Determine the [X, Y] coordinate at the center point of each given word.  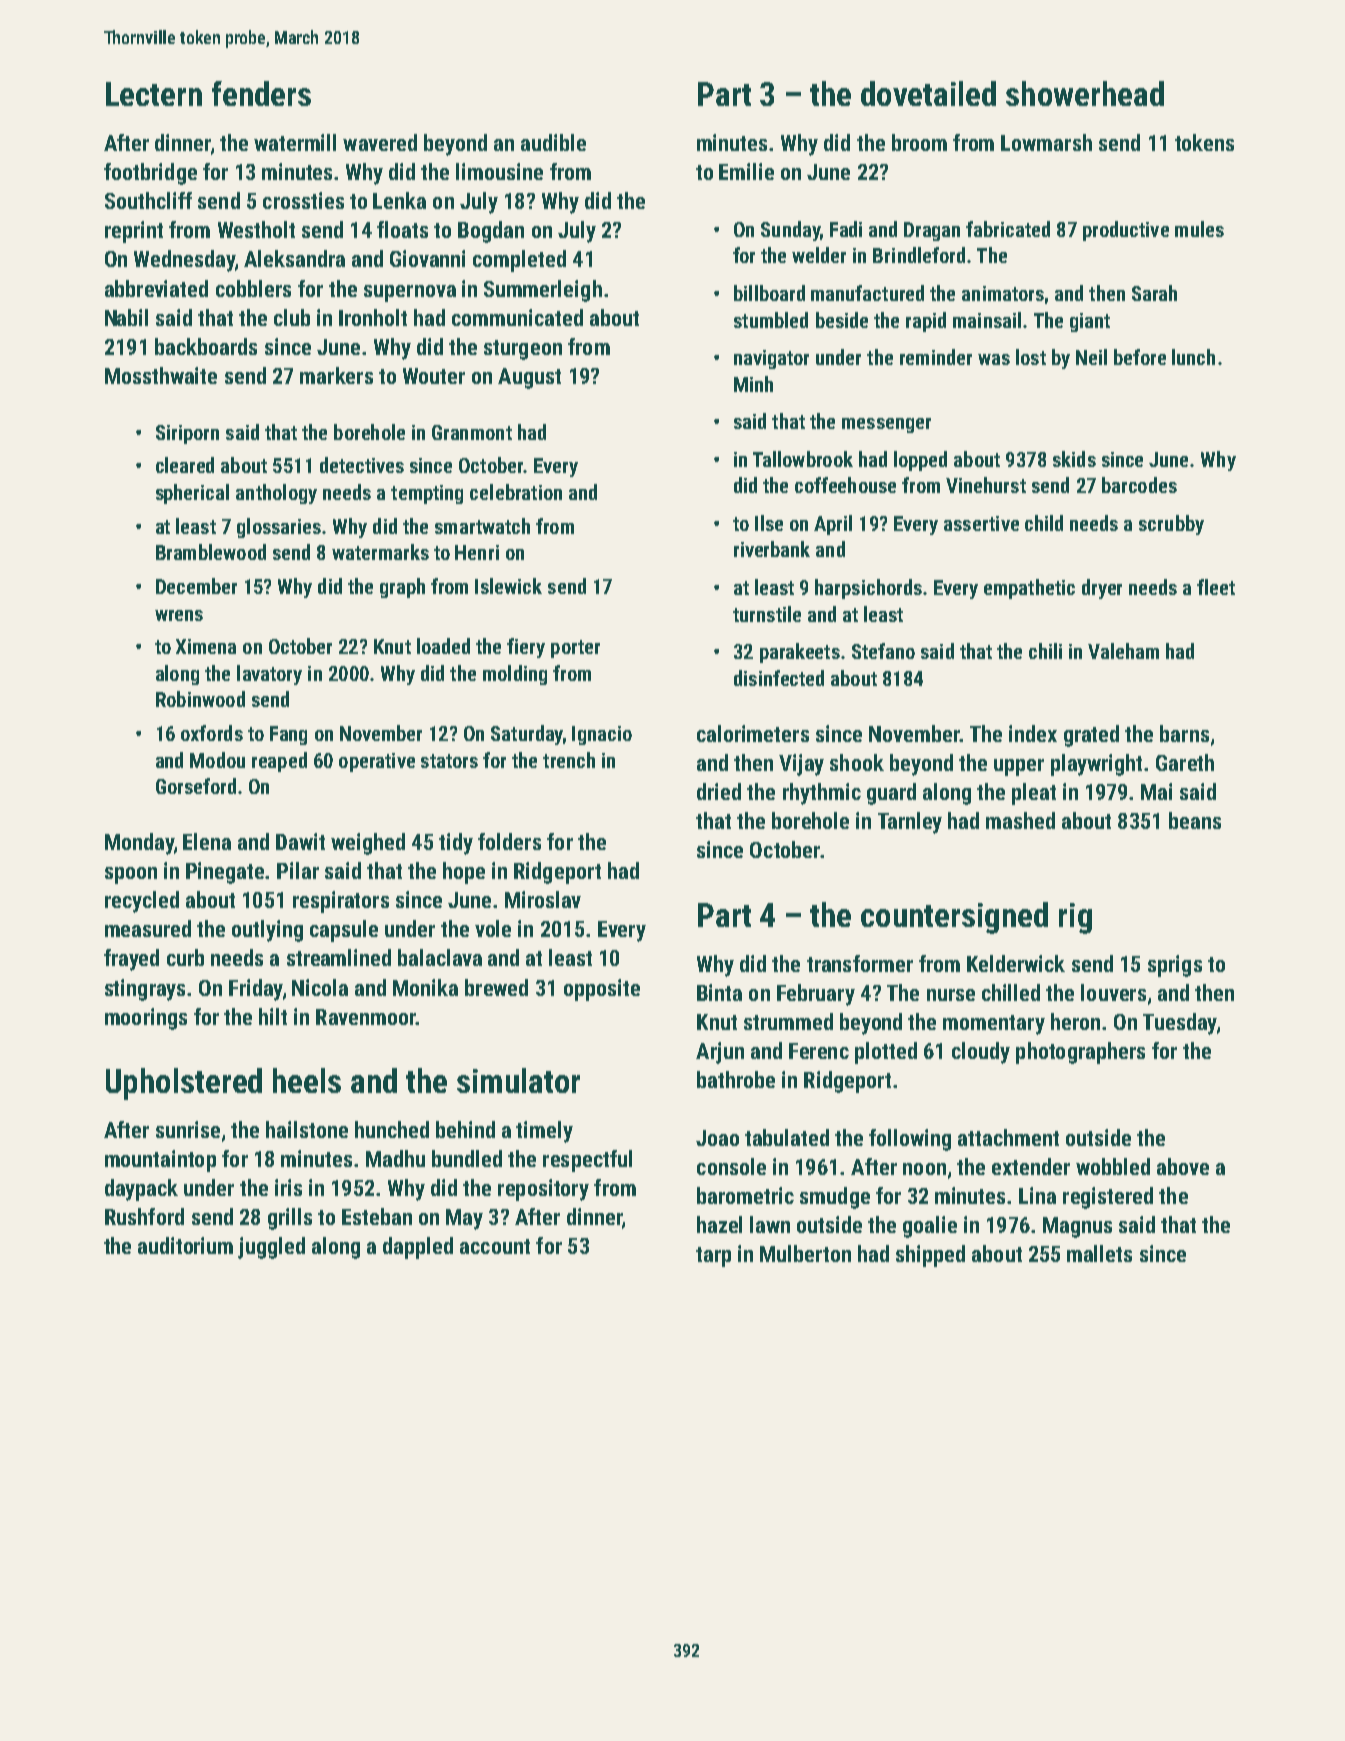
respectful [587, 1161]
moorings [146, 1019]
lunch [1193, 357]
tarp [713, 1257]
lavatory [269, 675]
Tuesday [1180, 1024]
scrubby [1171, 525]
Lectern [154, 94]
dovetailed [928, 93]
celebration [516, 492]
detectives [362, 465]
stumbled [771, 320]
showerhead [1085, 93]
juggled [271, 1248]
